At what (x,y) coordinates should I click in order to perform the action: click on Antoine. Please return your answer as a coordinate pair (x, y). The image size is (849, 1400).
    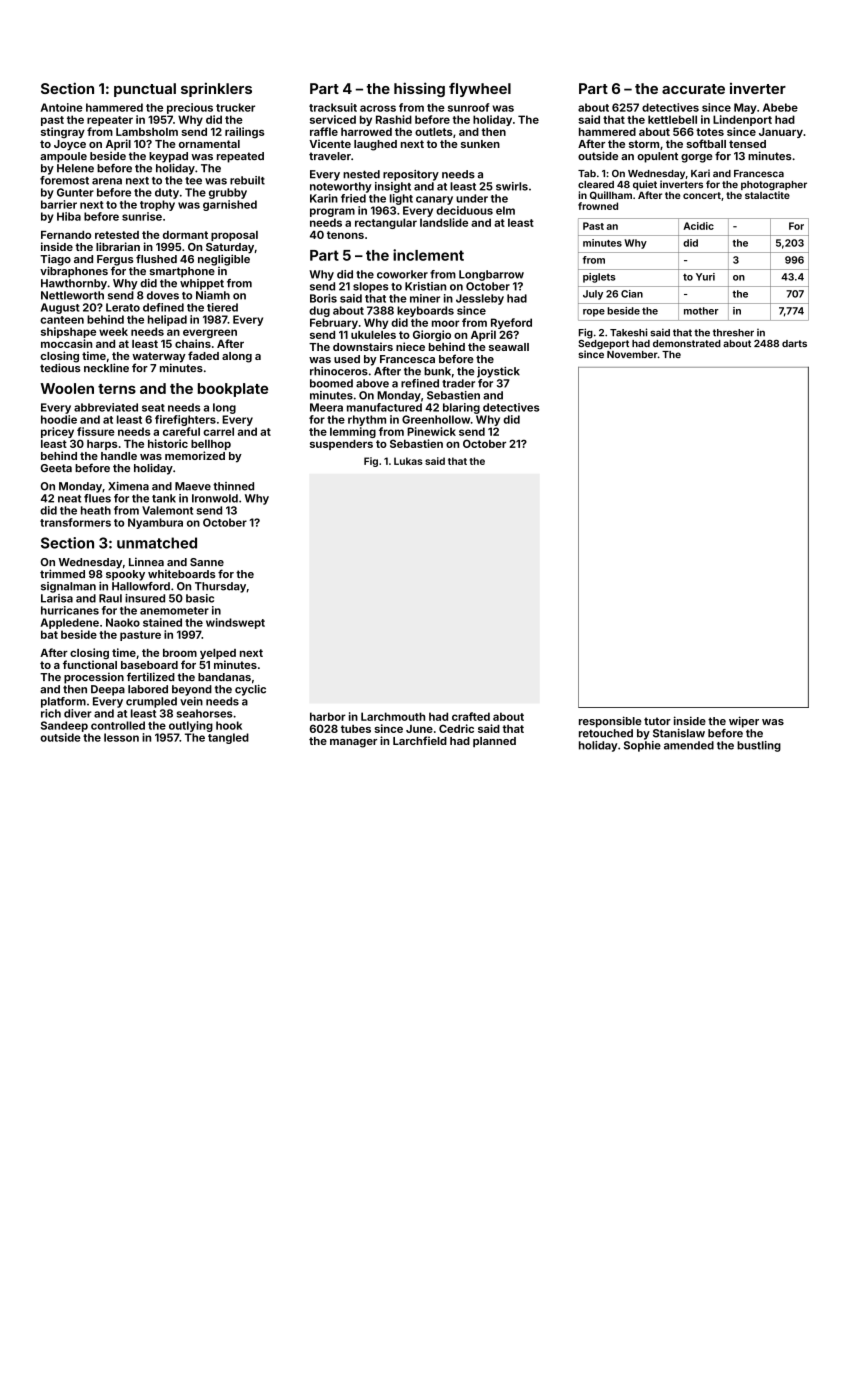
    Looking at the image, I should click on (62, 107).
